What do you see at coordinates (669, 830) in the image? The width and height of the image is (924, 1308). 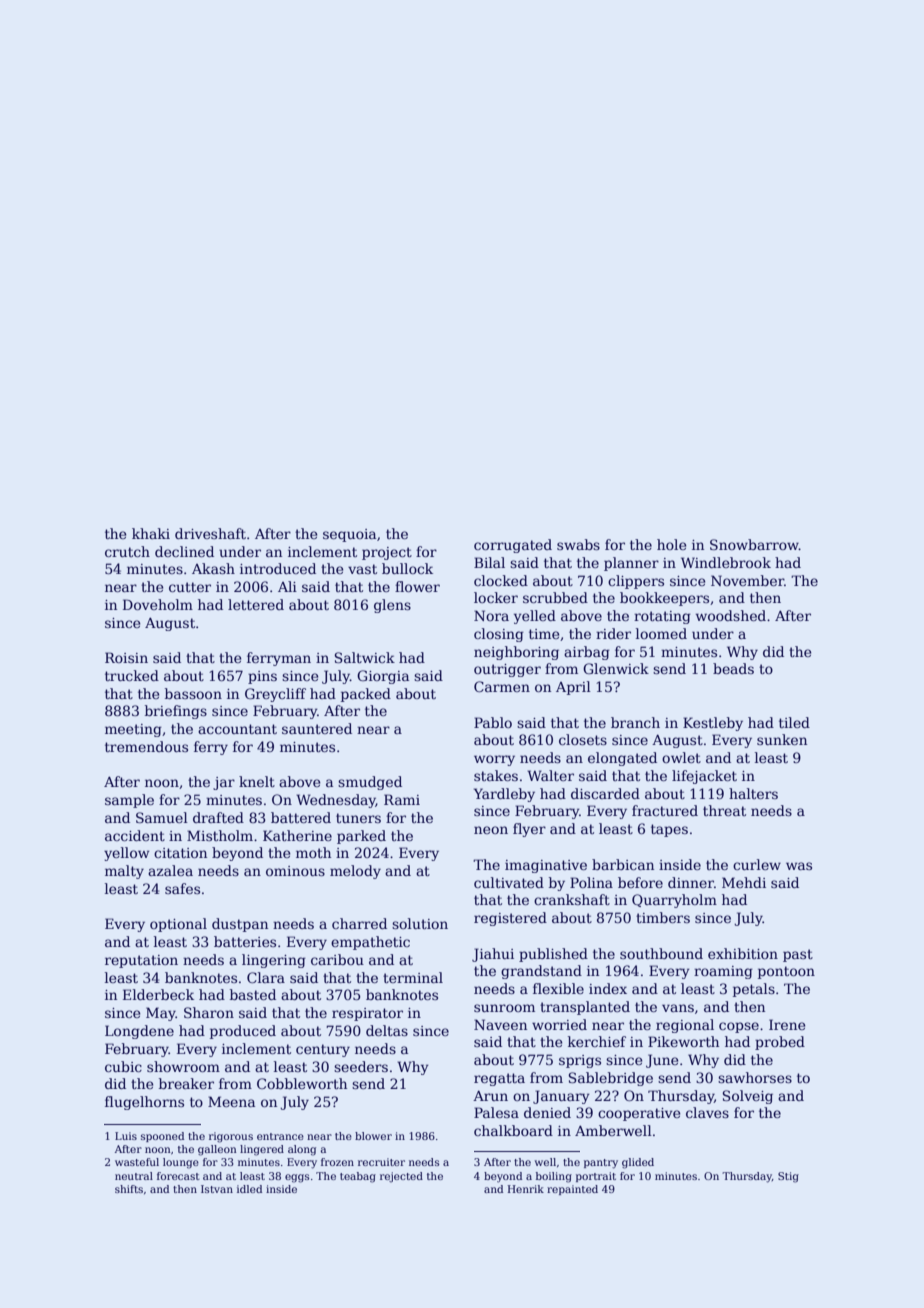 I see `tapes` at bounding box center [669, 830].
